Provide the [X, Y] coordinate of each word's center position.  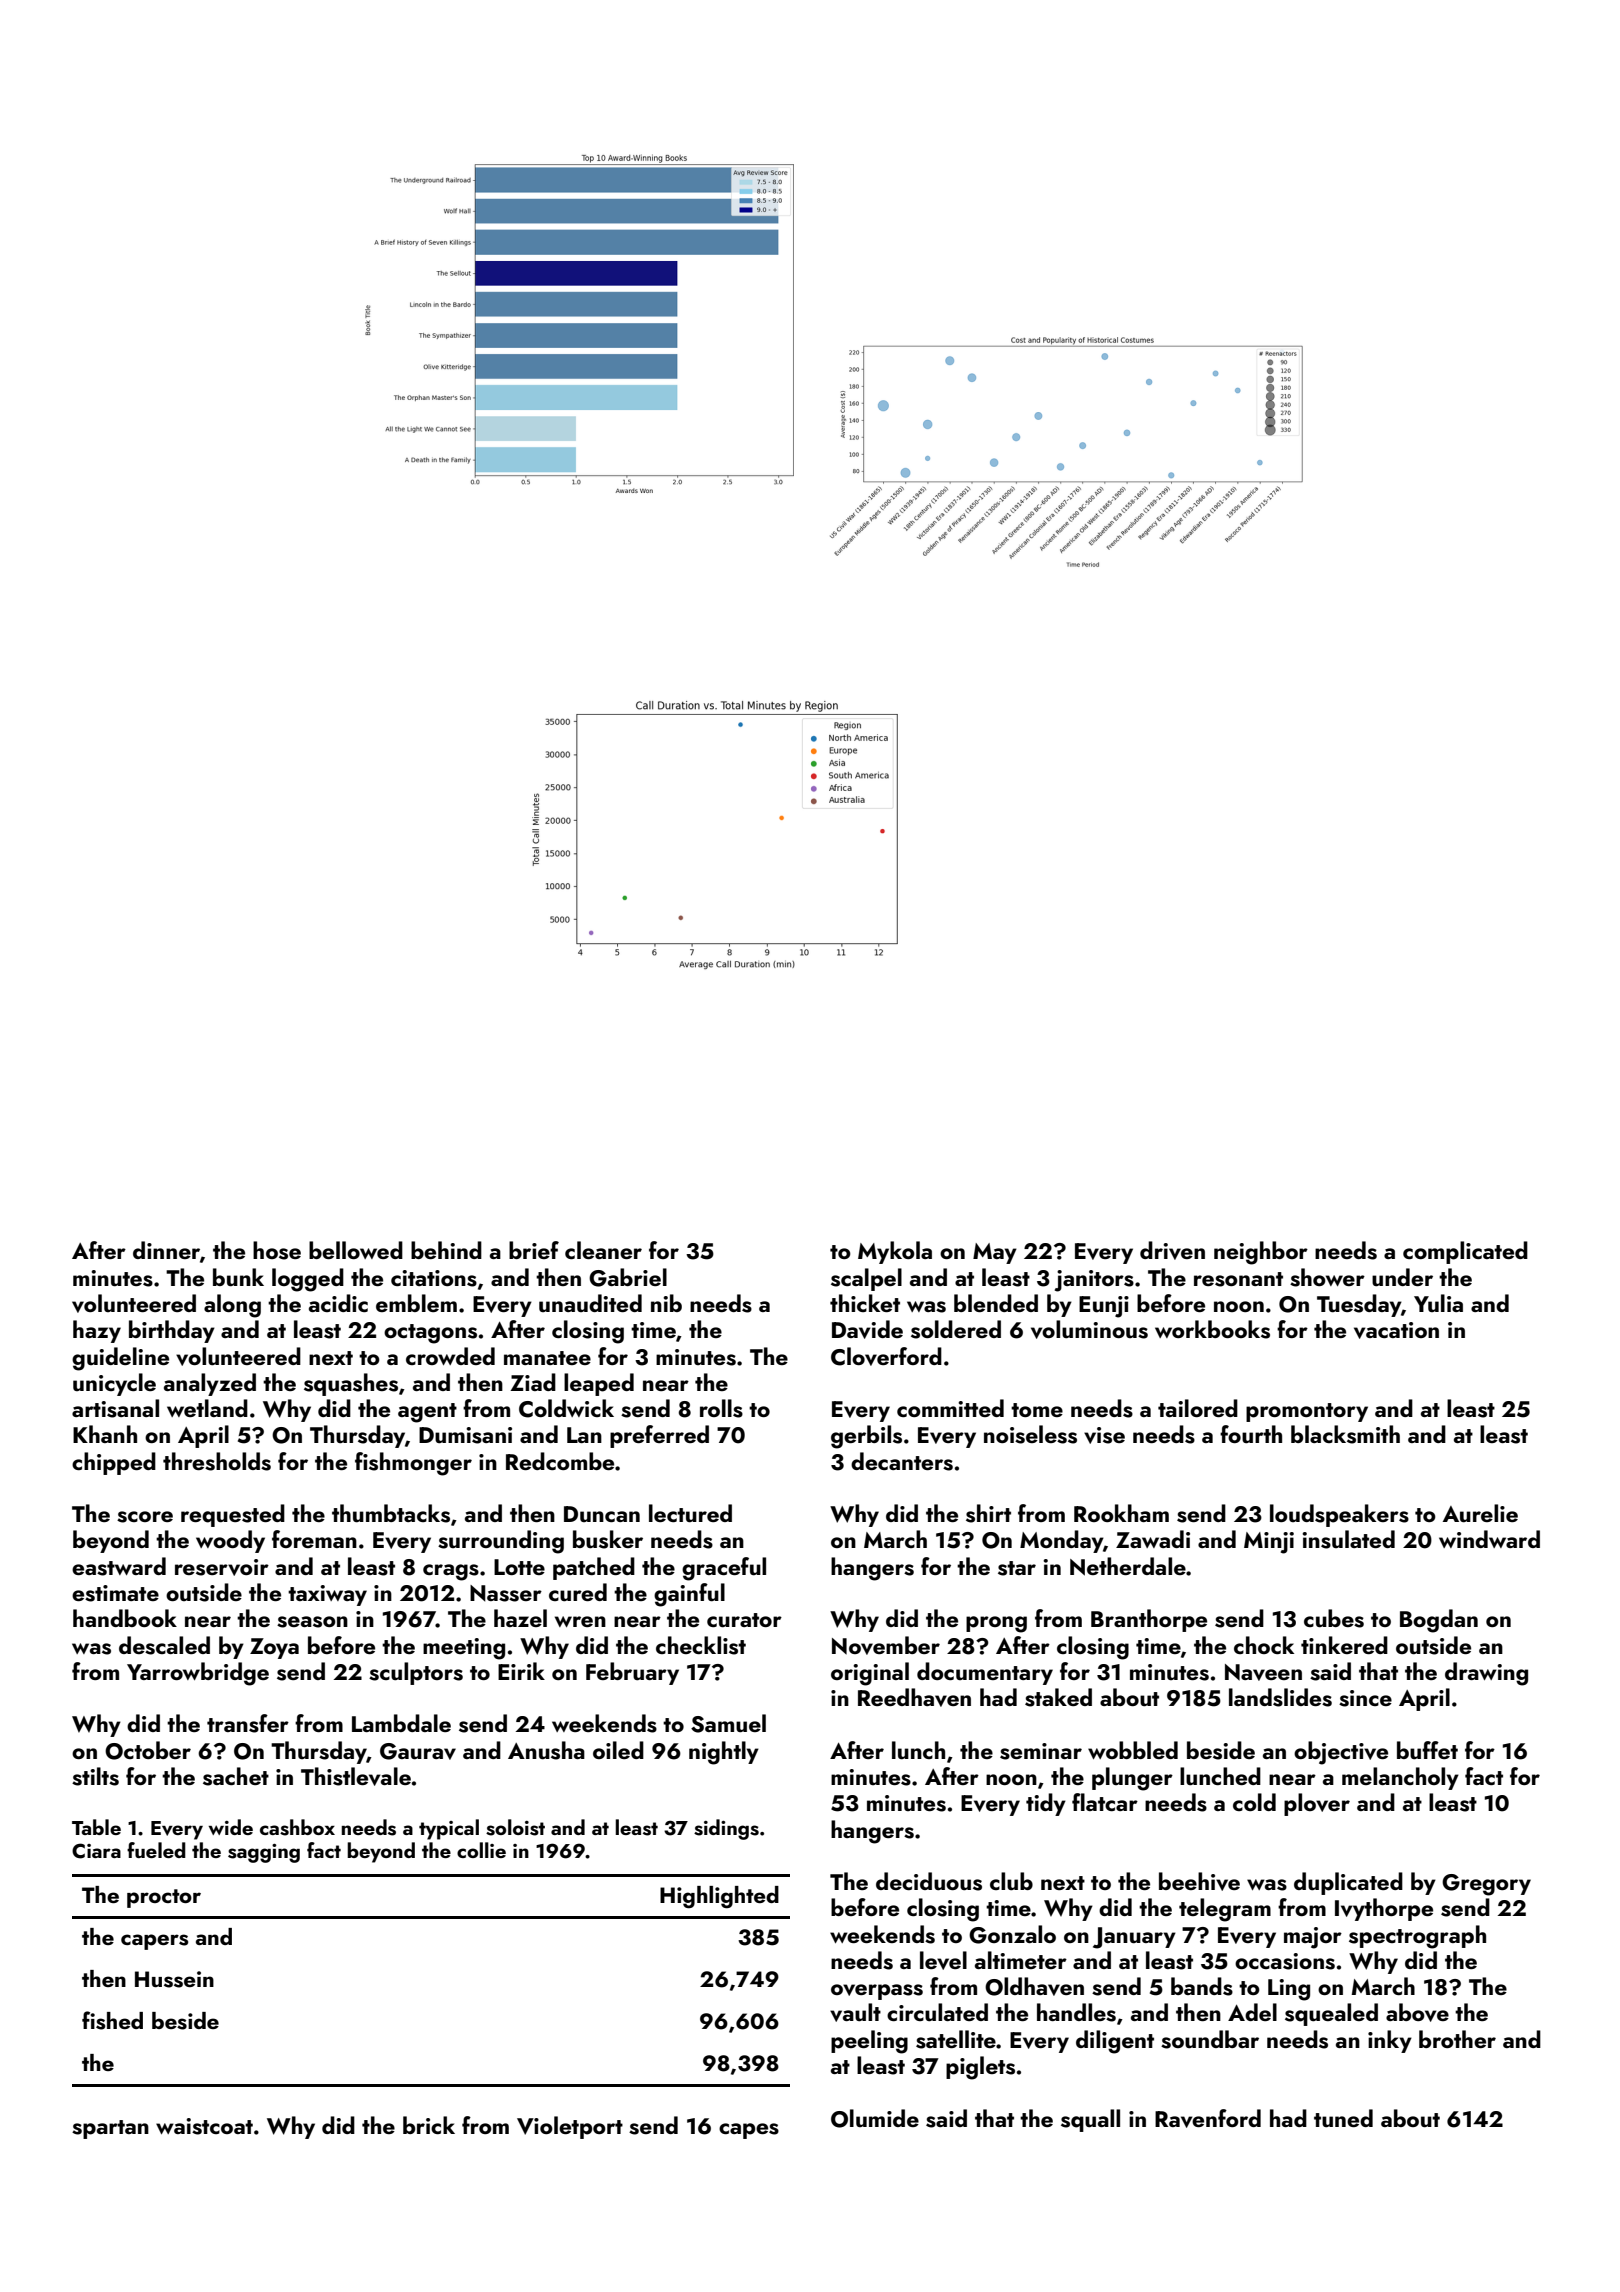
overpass [877, 1992]
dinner [166, 1250]
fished [112, 2020]
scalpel [866, 1279]
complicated [1465, 1252]
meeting [464, 1649]
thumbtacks [391, 1513]
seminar [1041, 1751]
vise [1104, 1435]
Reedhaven [914, 1697]
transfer [248, 1723]
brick [429, 2125]
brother [1457, 2039]
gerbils [866, 1437]
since [1365, 1698]
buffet [1427, 1750]
